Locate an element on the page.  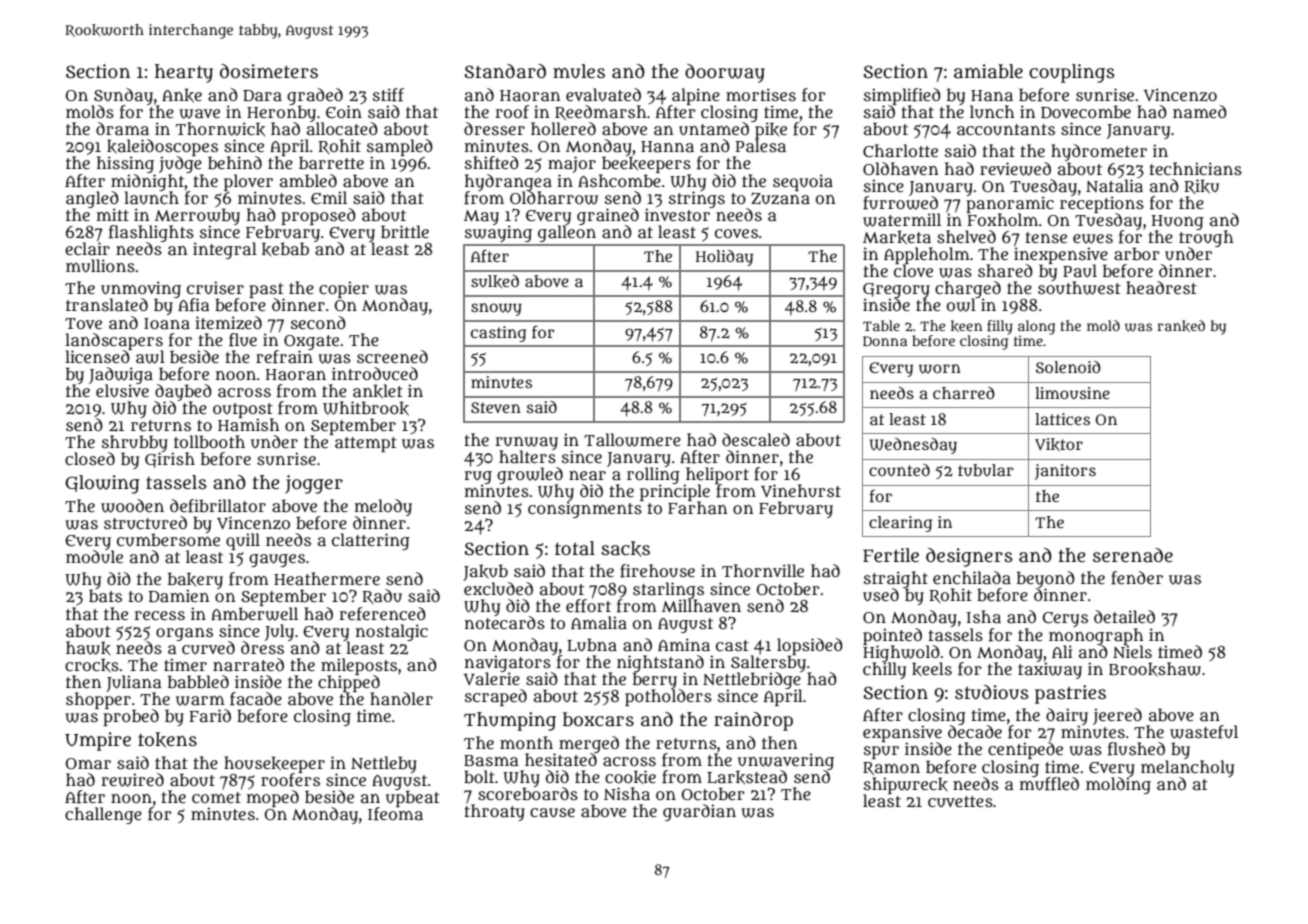
hearty is located at coordinates (184, 73).
